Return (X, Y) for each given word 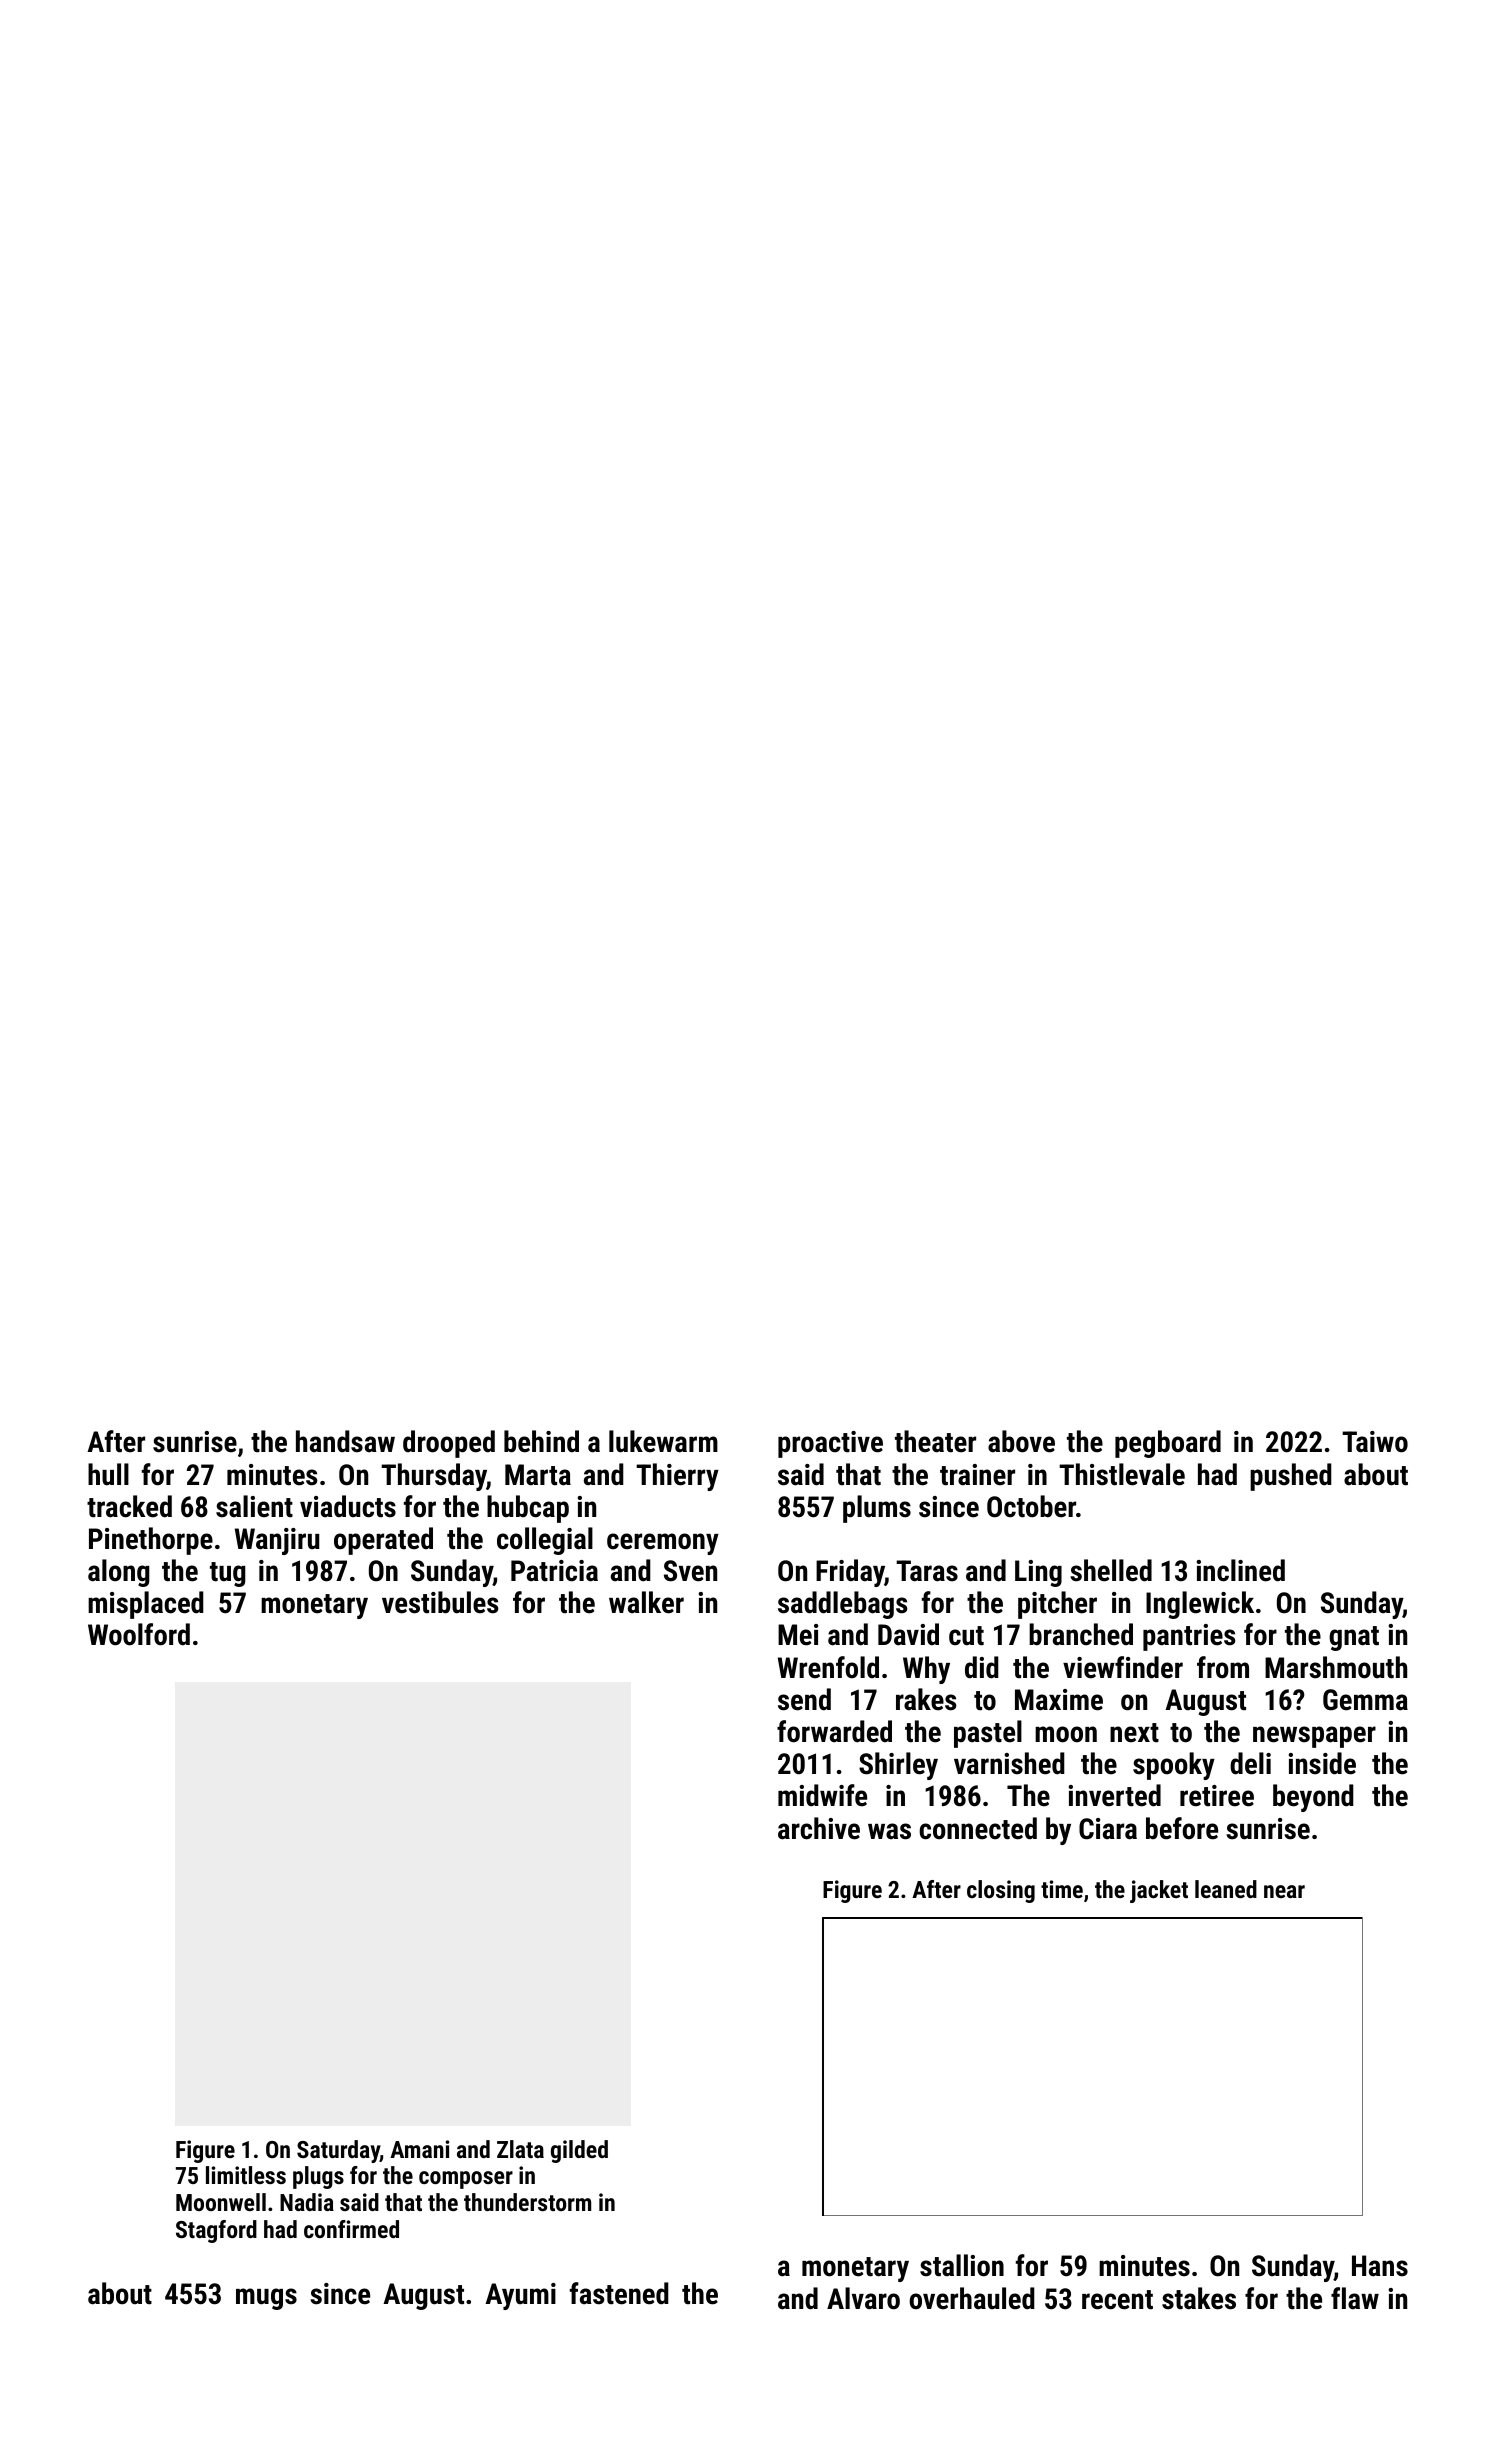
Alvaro (863, 2298)
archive (819, 1828)
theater (935, 1441)
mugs (266, 2299)
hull (108, 1474)
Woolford (139, 1634)
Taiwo (1375, 1442)
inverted (1115, 1795)
